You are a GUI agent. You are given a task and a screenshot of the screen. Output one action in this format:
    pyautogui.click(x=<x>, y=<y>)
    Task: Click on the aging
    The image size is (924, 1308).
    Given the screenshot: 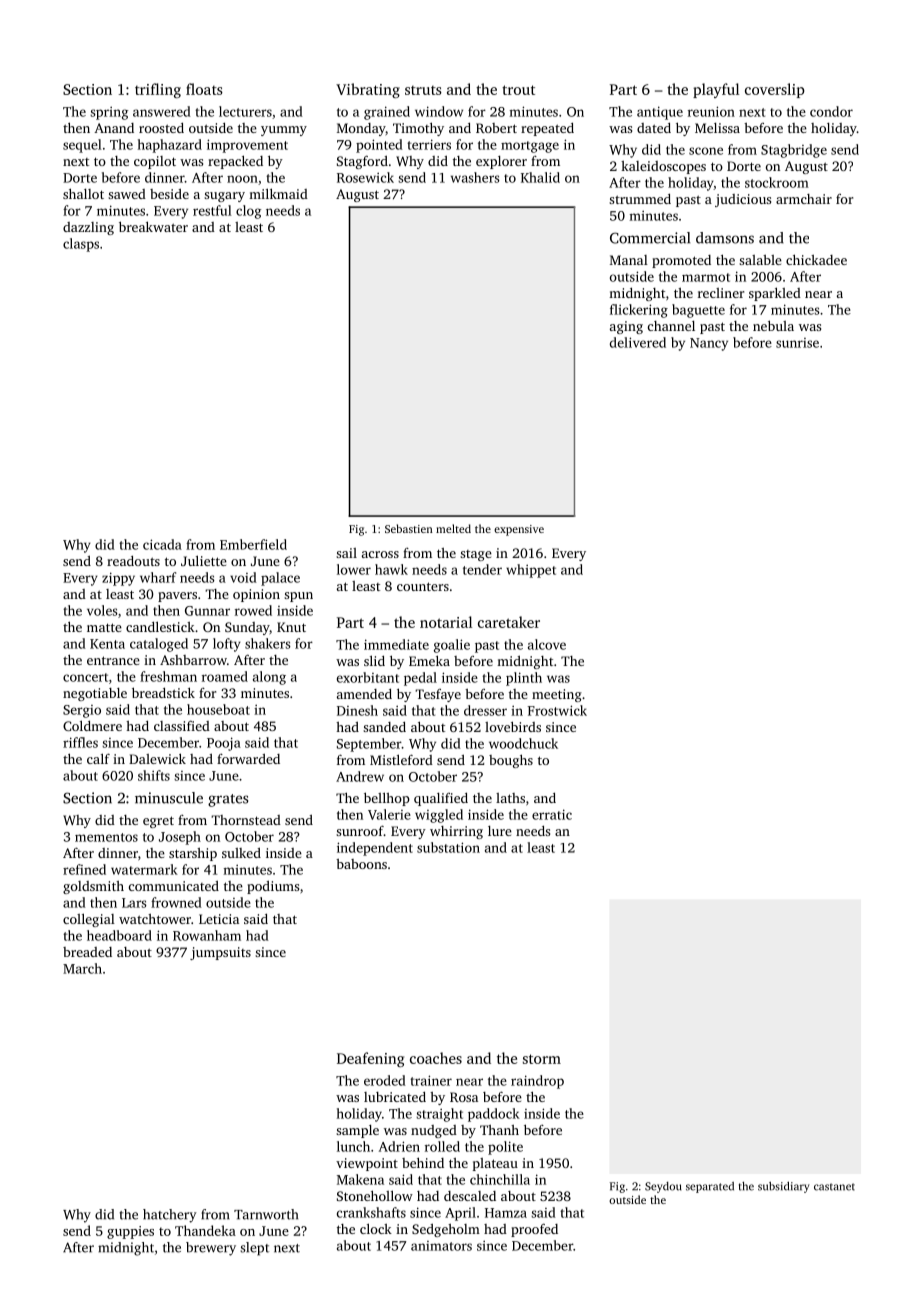 What is the action you would take?
    pyautogui.click(x=626, y=327)
